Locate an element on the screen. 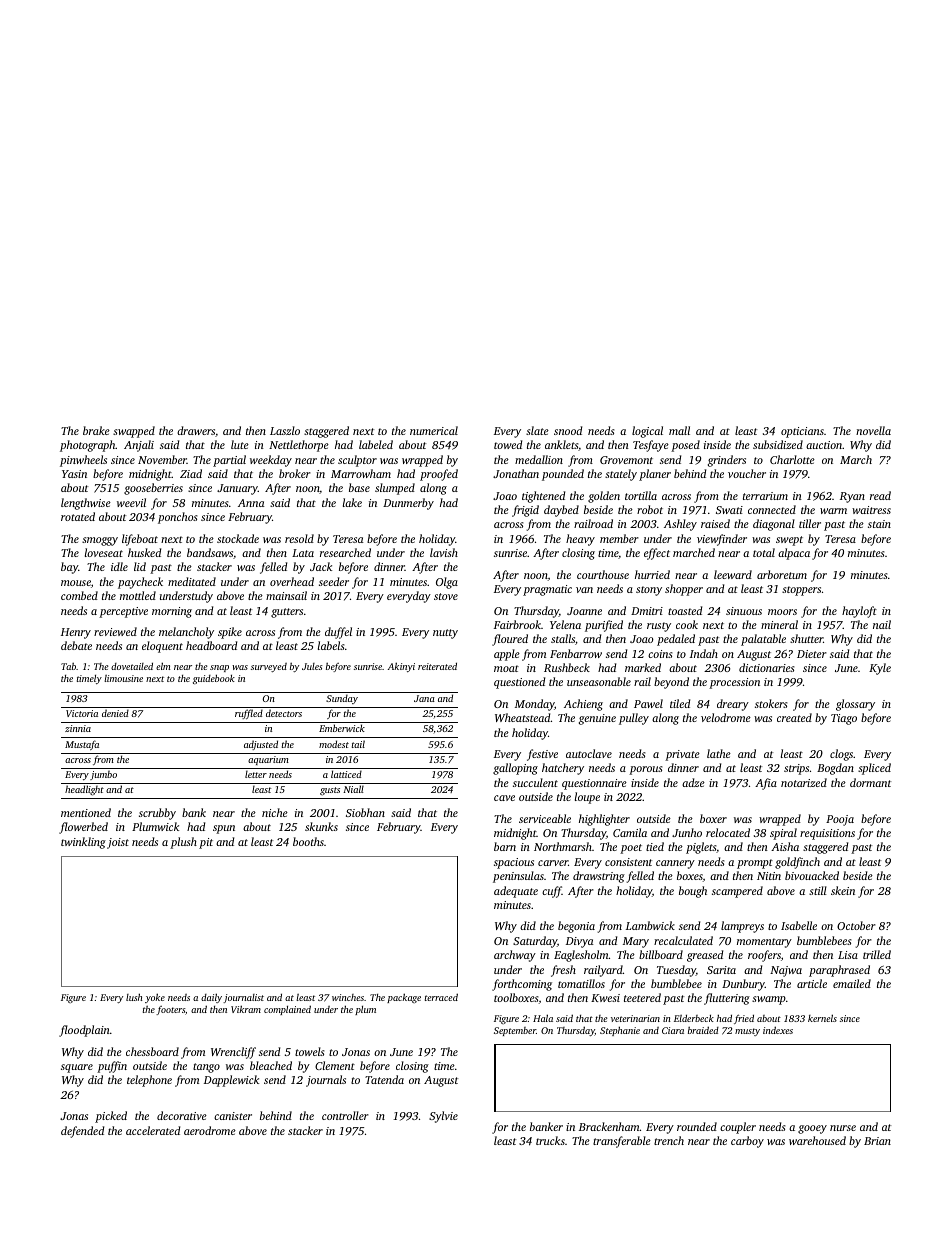  snood is located at coordinates (568, 430).
